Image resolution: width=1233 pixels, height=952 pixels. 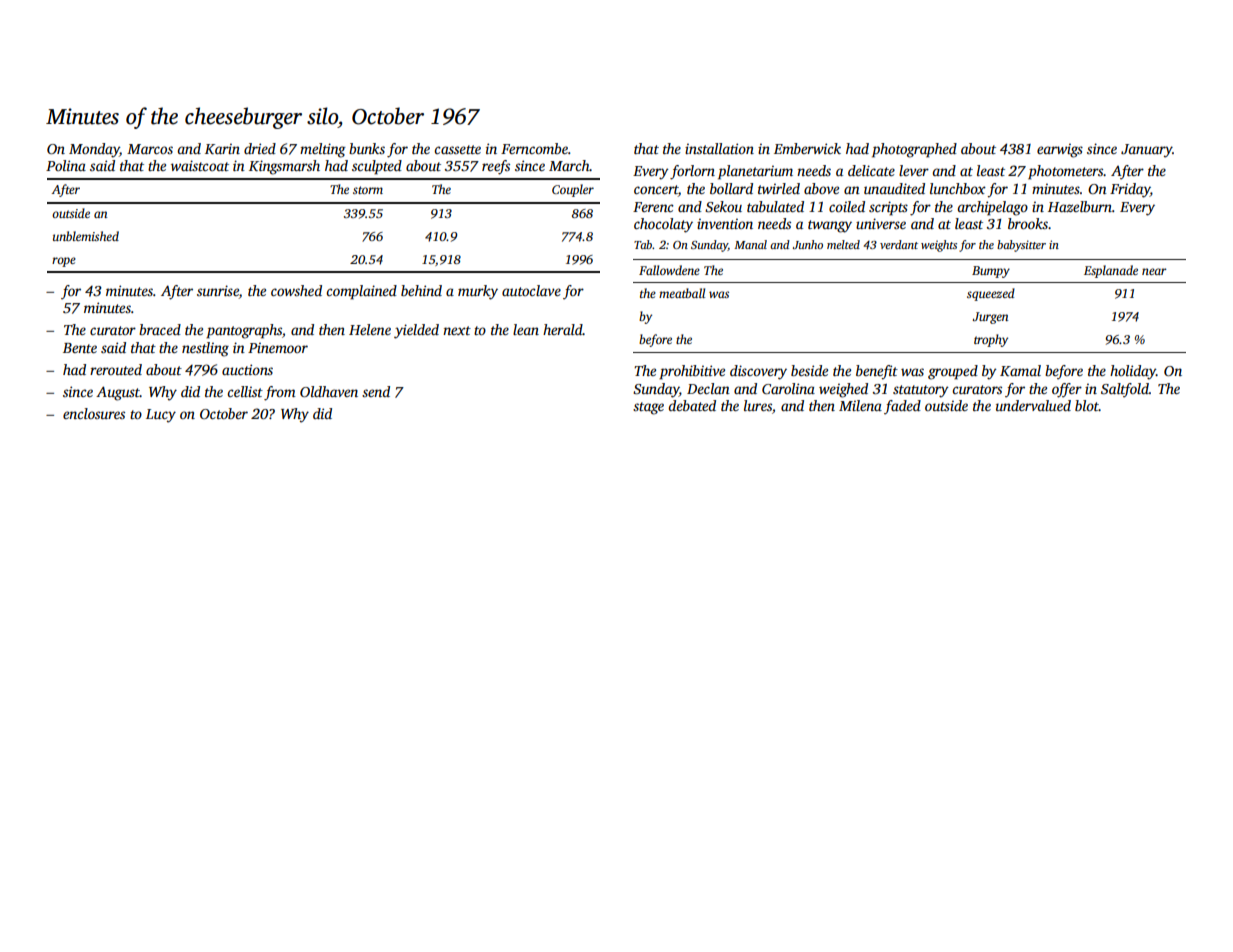 I want to click on behind, so click(x=421, y=290).
